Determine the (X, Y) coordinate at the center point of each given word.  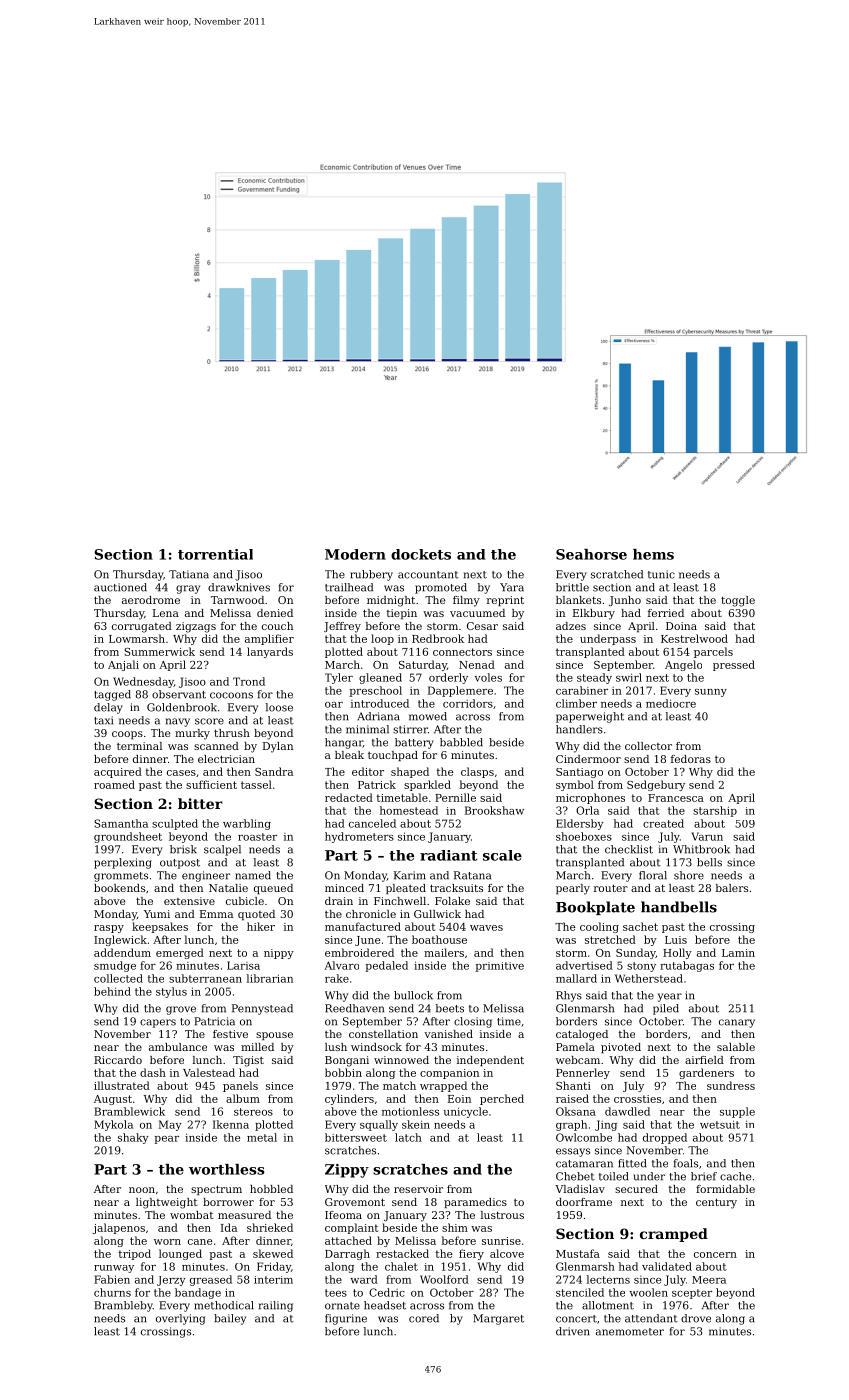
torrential (215, 554)
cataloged (582, 1035)
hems (653, 554)
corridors (468, 703)
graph (571, 1125)
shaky (133, 1138)
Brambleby (123, 1306)
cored (424, 1318)
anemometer (630, 1332)
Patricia (214, 1021)
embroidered (359, 952)
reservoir (418, 1189)
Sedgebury (656, 785)
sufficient (211, 784)
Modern (355, 554)
